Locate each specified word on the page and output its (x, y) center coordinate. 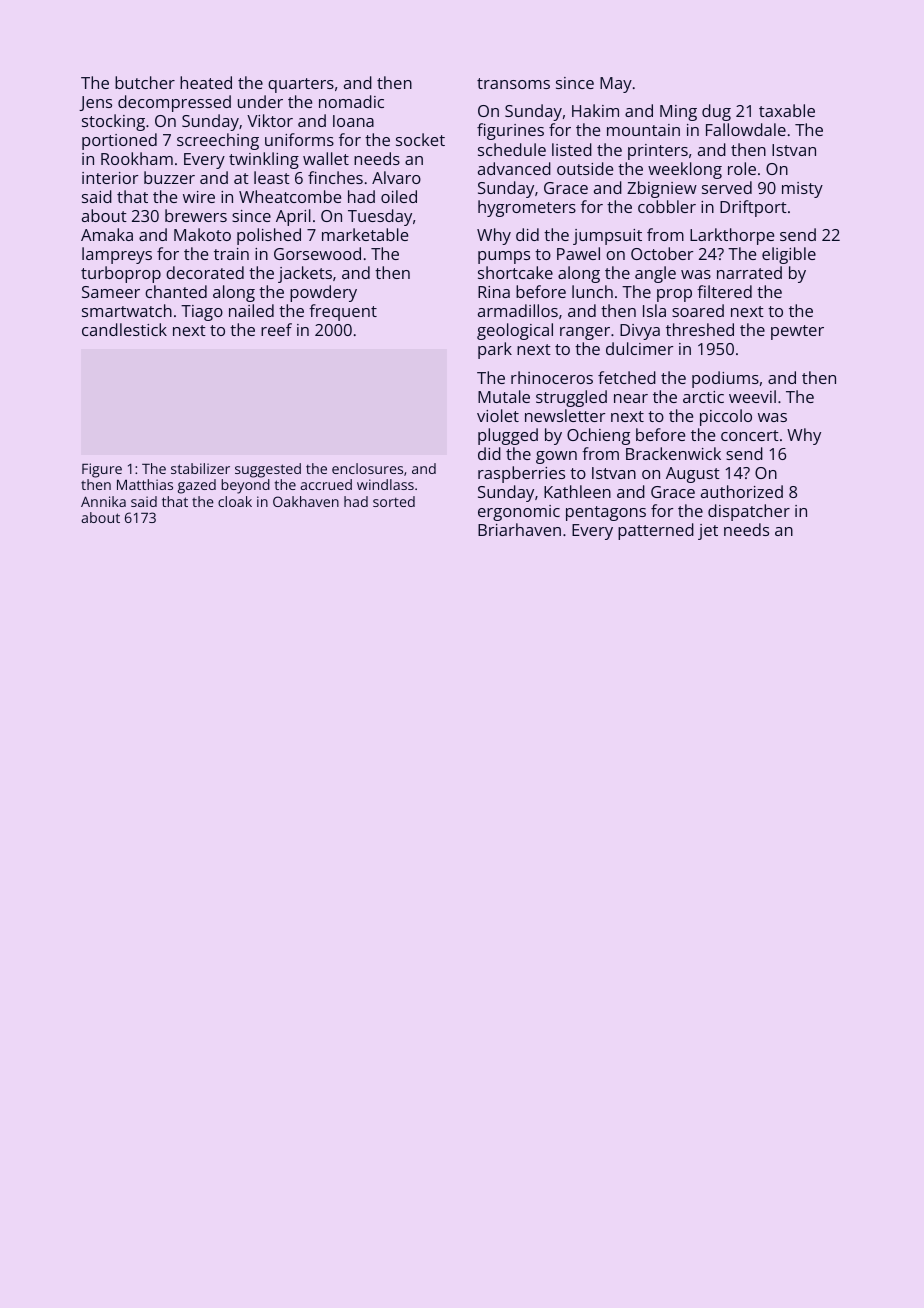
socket (420, 139)
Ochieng (598, 436)
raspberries (521, 474)
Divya (640, 332)
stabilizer (200, 468)
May (616, 85)
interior (110, 178)
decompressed (174, 103)
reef (276, 329)
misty (802, 190)
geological (515, 331)
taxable (787, 110)
